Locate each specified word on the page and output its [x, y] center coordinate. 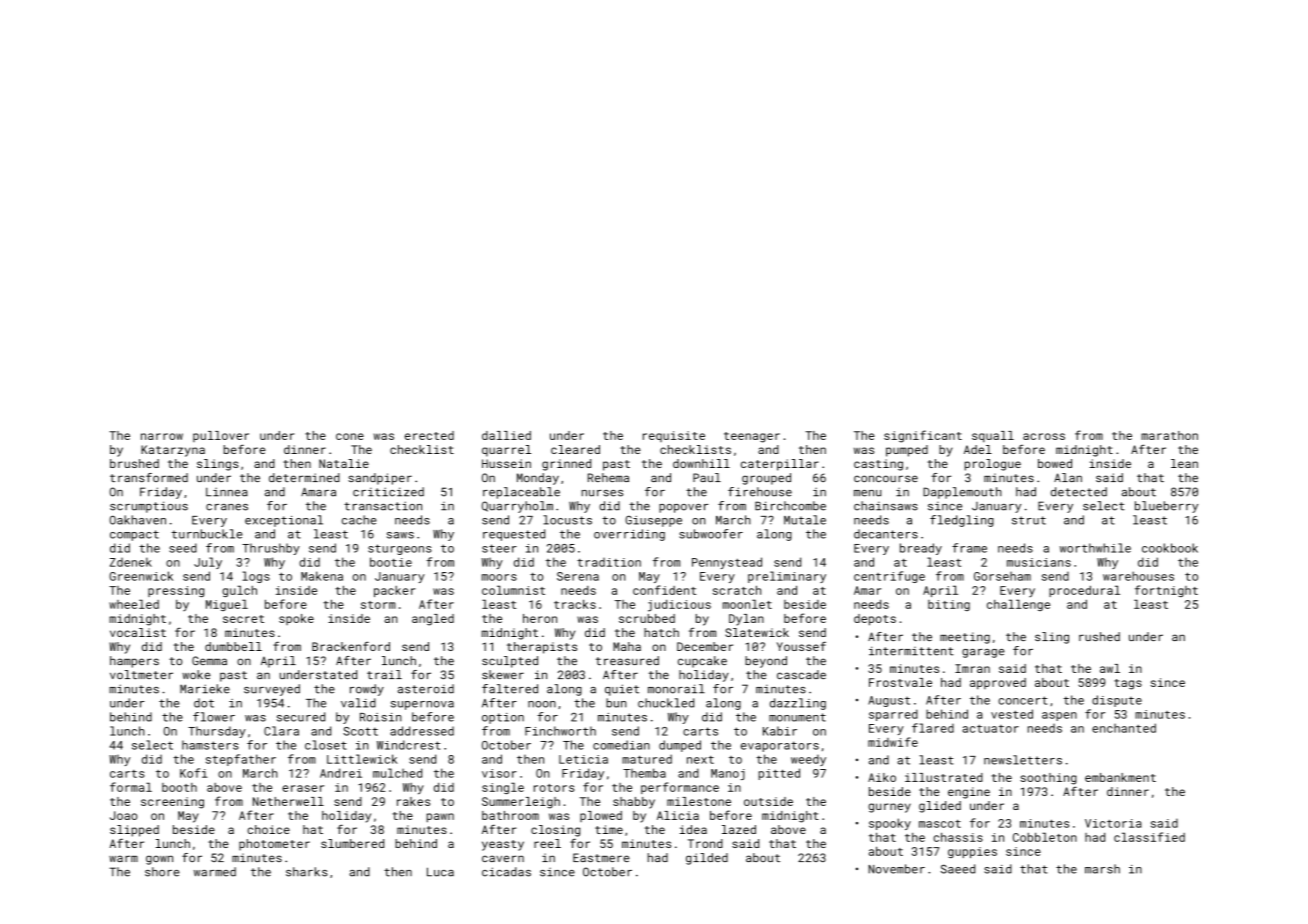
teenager [752, 437]
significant [923, 436]
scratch [737, 590]
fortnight [1166, 591]
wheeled [134, 604]
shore [162, 872]
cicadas [506, 872]
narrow [162, 436]
